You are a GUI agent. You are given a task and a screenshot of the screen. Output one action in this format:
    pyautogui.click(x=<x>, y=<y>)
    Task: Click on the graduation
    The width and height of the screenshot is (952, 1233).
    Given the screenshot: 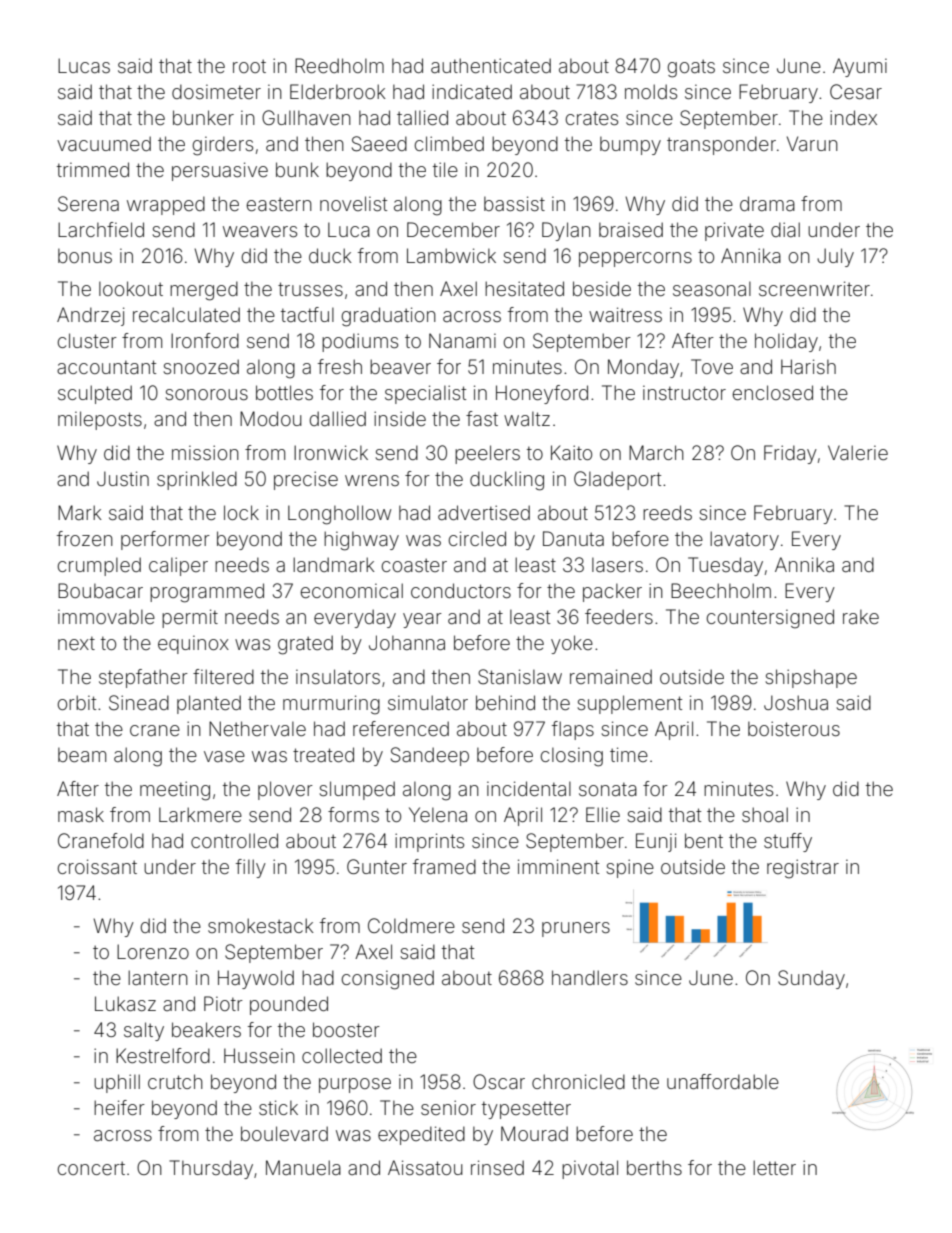 What is the action you would take?
    pyautogui.click(x=388, y=317)
